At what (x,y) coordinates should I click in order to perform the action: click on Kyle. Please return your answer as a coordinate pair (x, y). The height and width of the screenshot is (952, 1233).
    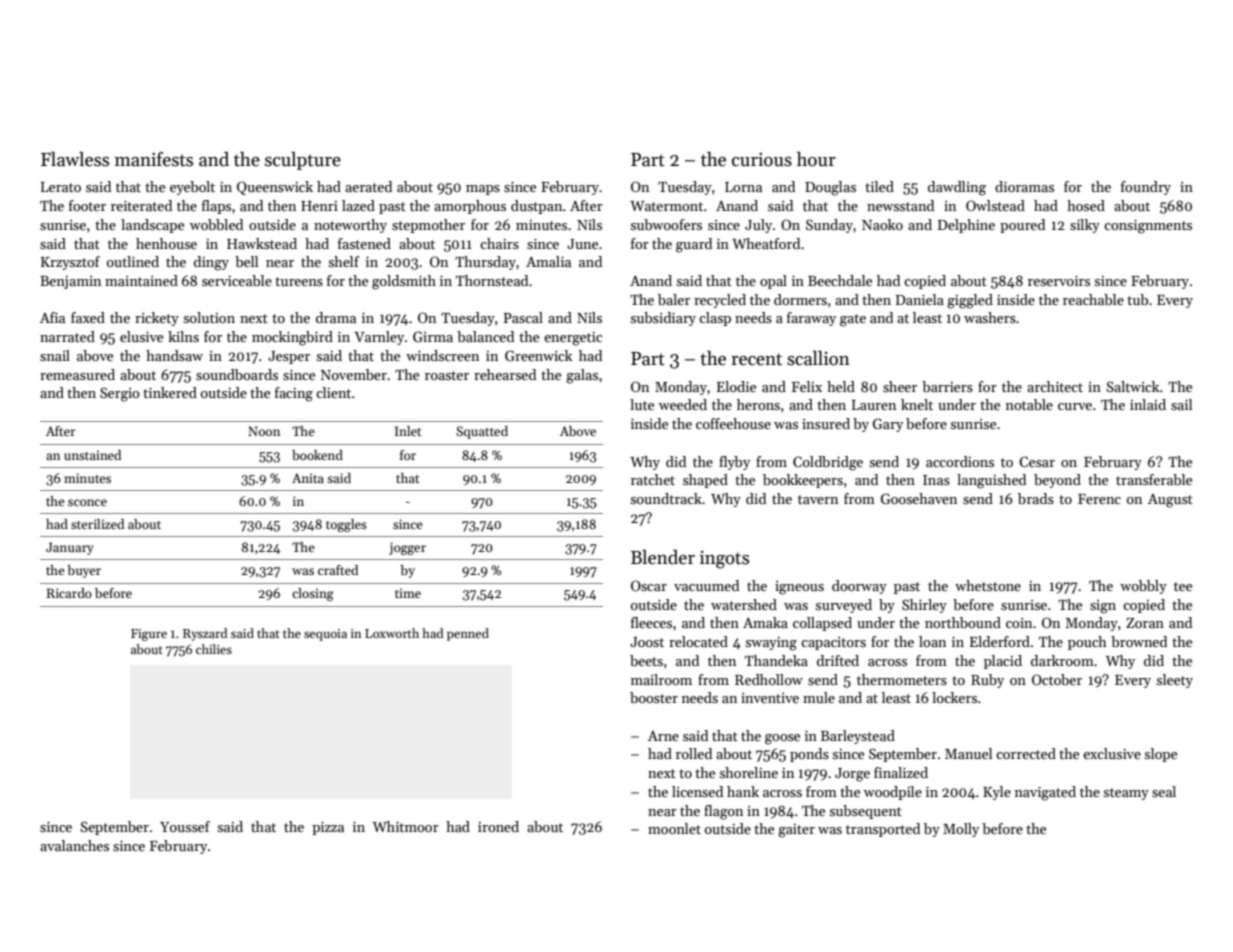
    Looking at the image, I should click on (997, 793).
